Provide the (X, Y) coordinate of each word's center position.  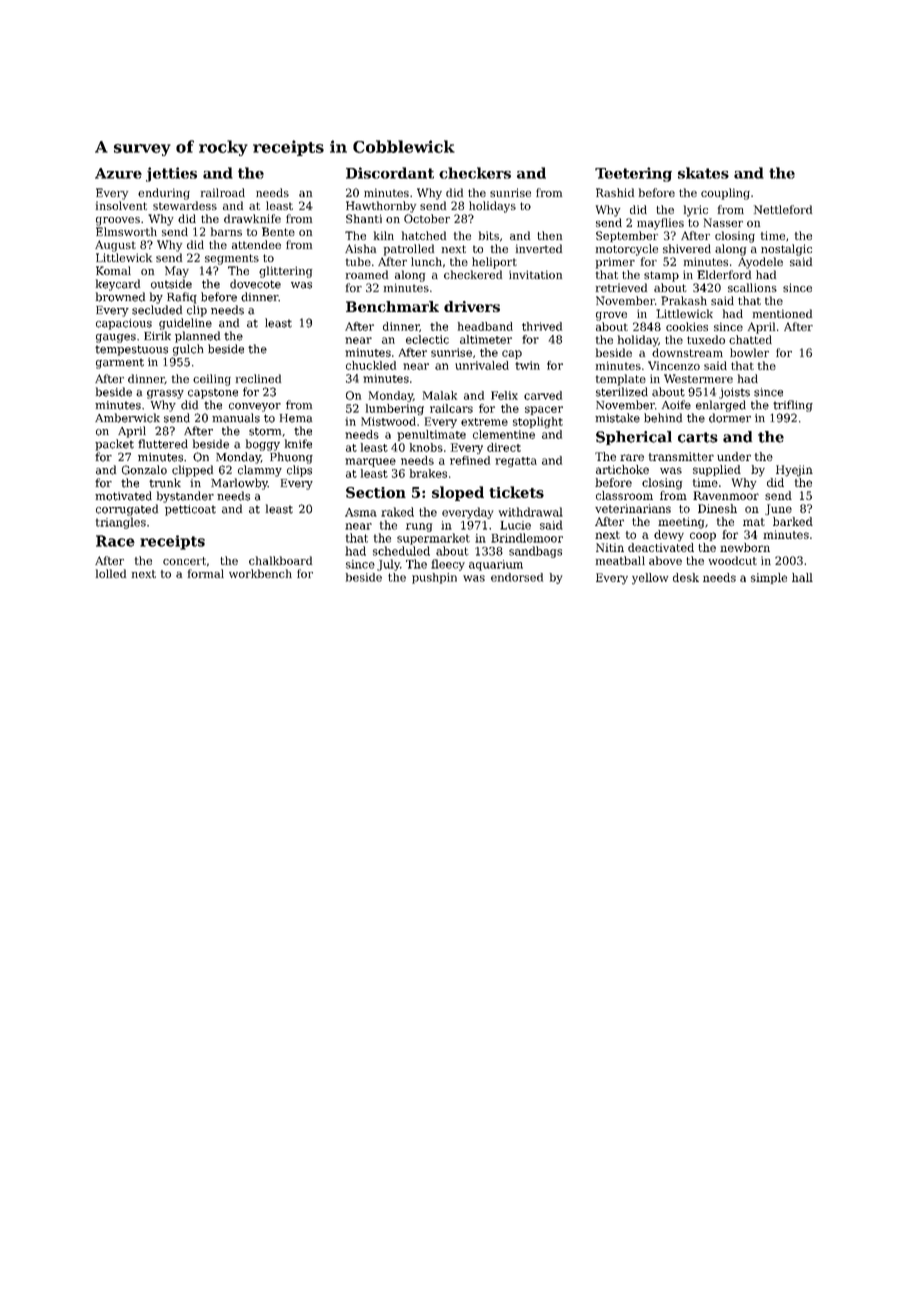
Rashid (615, 192)
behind (663, 418)
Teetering (633, 174)
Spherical (634, 438)
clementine (504, 434)
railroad (223, 192)
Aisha (360, 248)
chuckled (371, 365)
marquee (370, 462)
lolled (111, 573)
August (115, 246)
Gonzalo (144, 470)
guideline (185, 324)
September (627, 236)
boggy (263, 445)
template (621, 380)
